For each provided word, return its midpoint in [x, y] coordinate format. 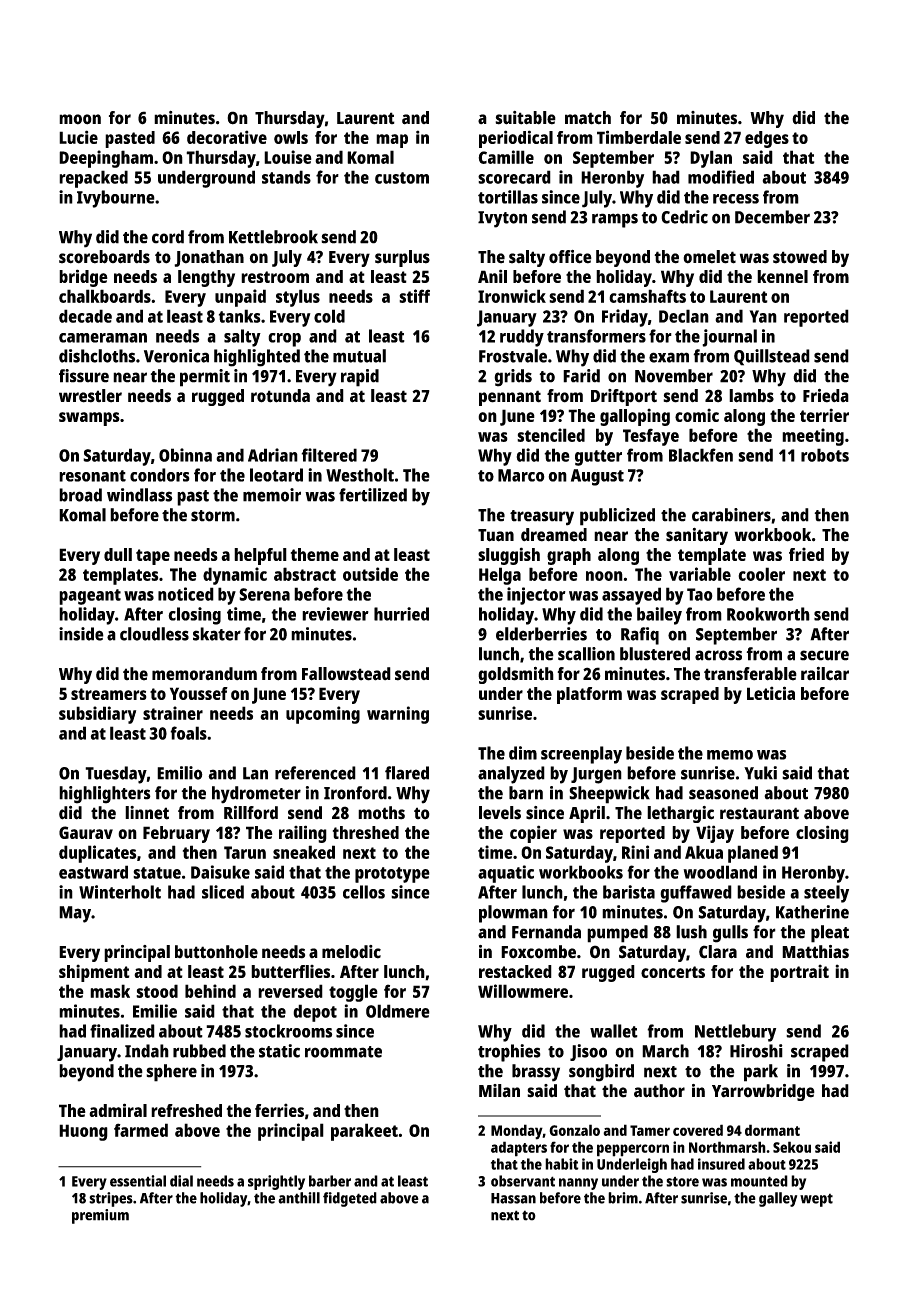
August [597, 477]
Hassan [513, 1198]
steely [826, 894]
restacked [515, 971]
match [588, 118]
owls [291, 137]
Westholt [360, 475]
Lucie [78, 137]
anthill [299, 1198]
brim [623, 1198]
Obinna [185, 455]
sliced [223, 892]
